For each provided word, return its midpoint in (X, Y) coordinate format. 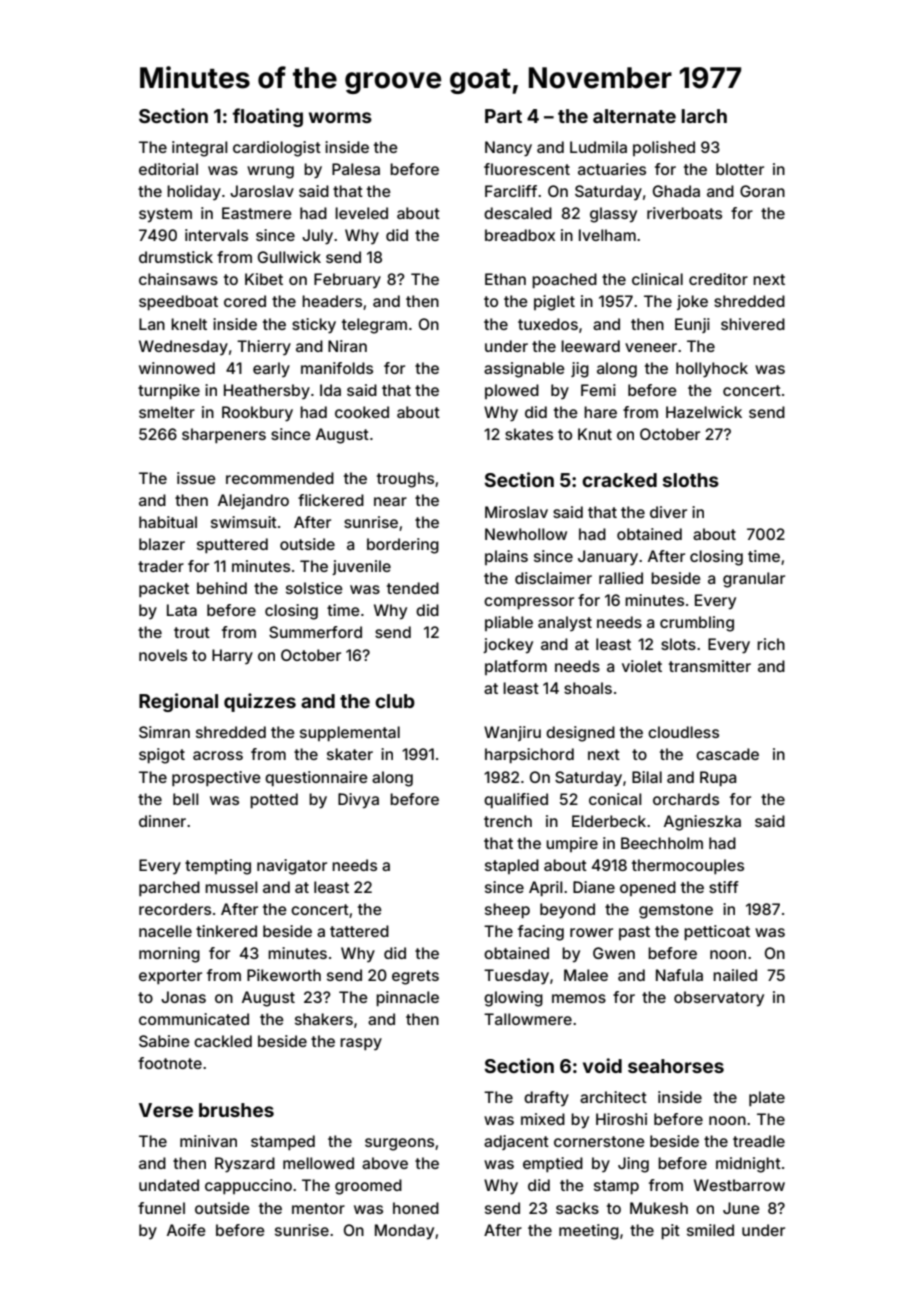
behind (222, 588)
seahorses (676, 1066)
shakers (324, 1019)
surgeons (399, 1144)
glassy (613, 215)
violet (642, 666)
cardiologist (277, 149)
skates (529, 434)
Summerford (315, 632)
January (608, 558)
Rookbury (257, 414)
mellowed (318, 1163)
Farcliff (511, 191)
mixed (543, 1119)
